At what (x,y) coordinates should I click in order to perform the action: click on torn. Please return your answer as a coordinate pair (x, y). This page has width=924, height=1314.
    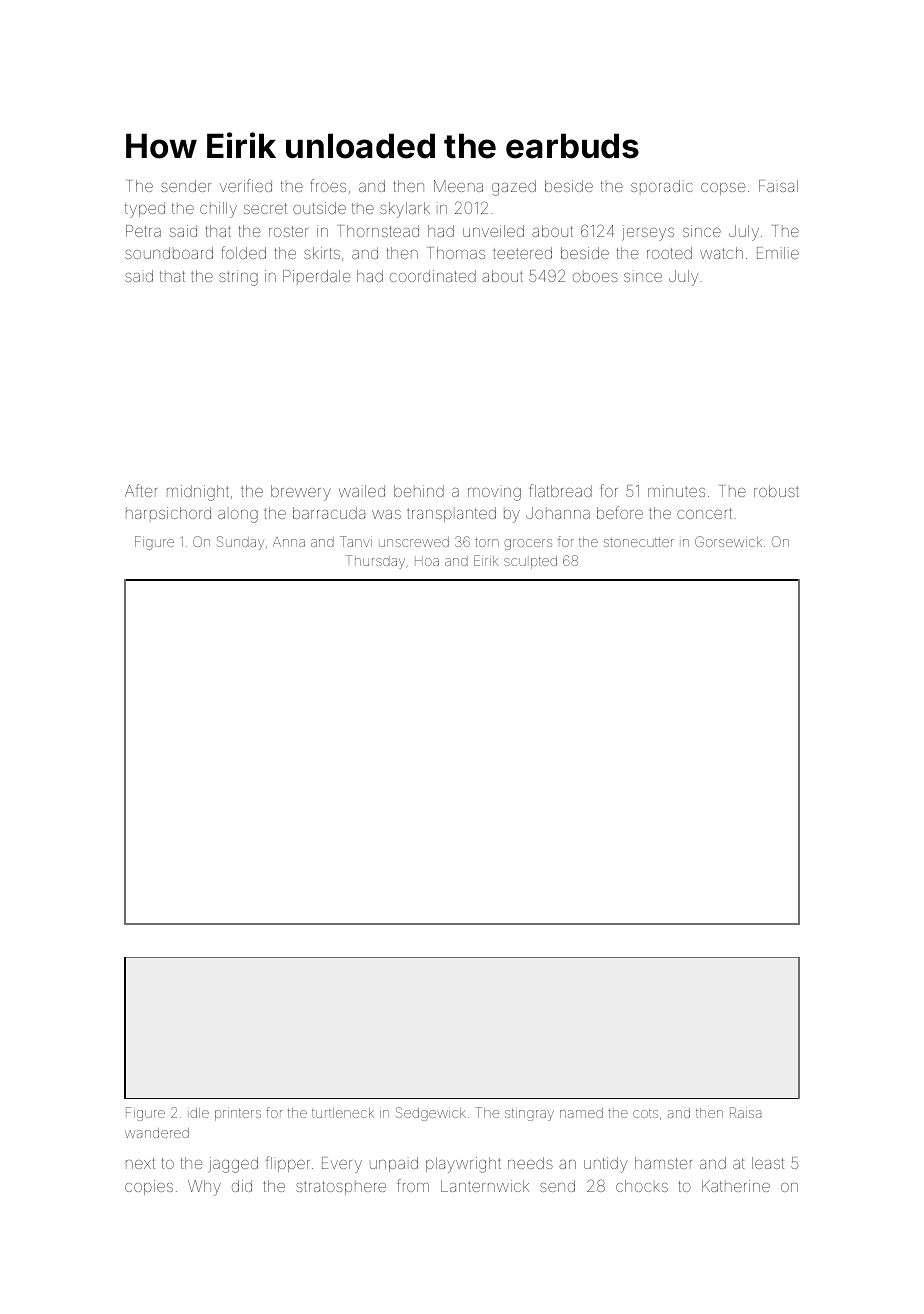
    Looking at the image, I should click on (487, 542).
